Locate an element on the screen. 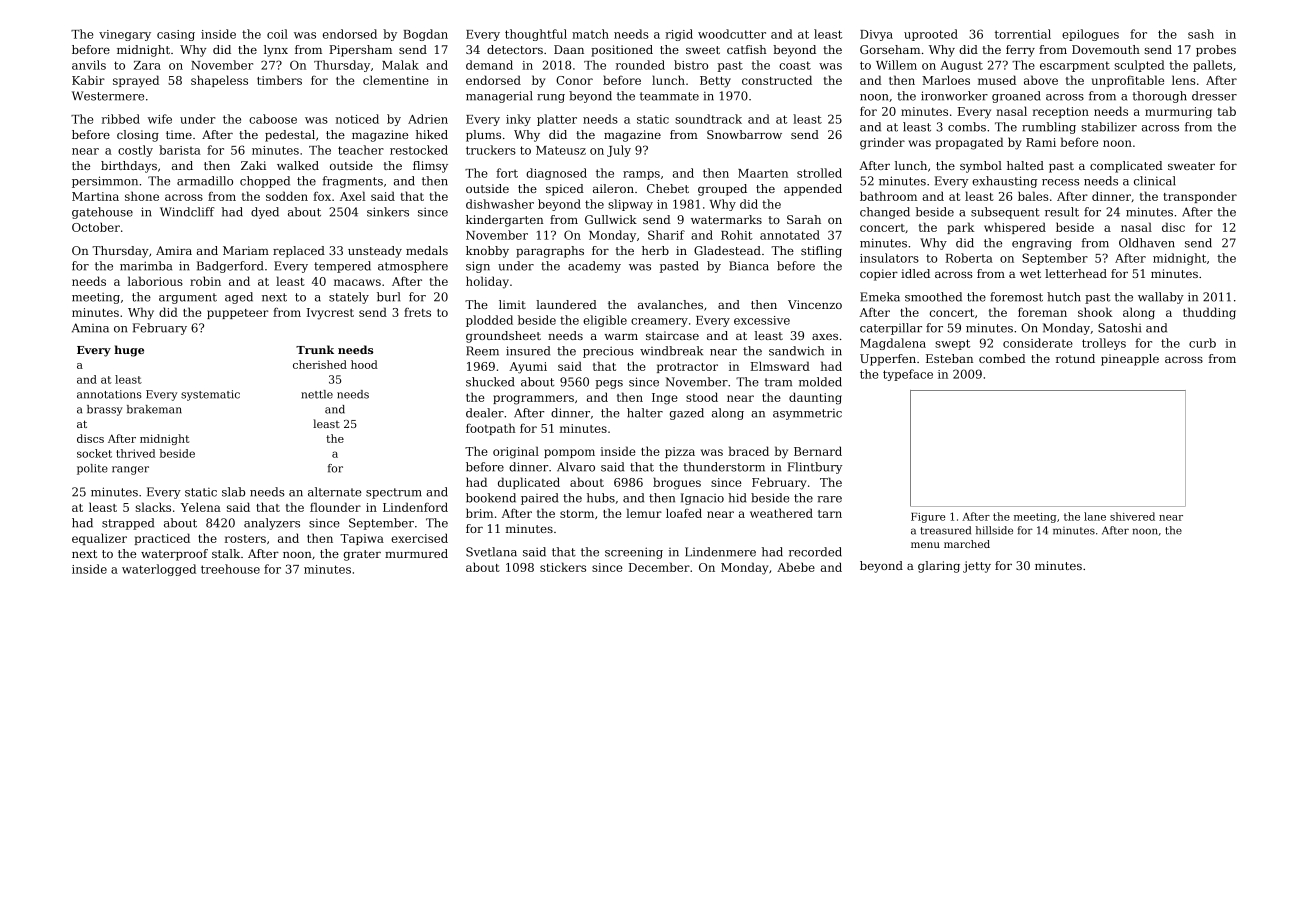 The height and width of the screenshot is (924, 1308). Maarten is located at coordinates (763, 173).
